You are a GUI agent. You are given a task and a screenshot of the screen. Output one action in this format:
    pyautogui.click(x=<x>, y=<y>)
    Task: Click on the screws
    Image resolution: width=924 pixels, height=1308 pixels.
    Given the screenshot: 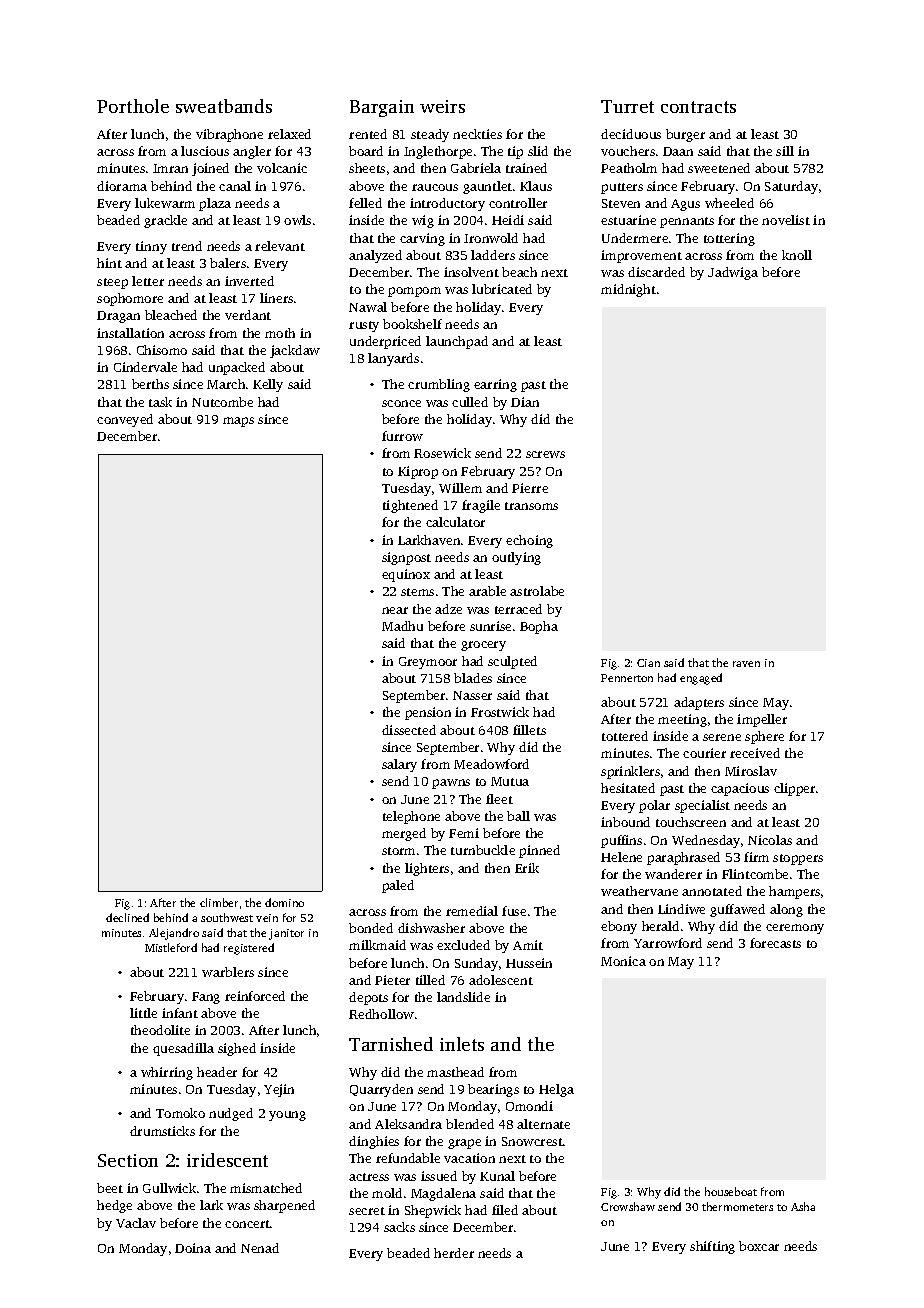 What is the action you would take?
    pyautogui.click(x=545, y=454)
